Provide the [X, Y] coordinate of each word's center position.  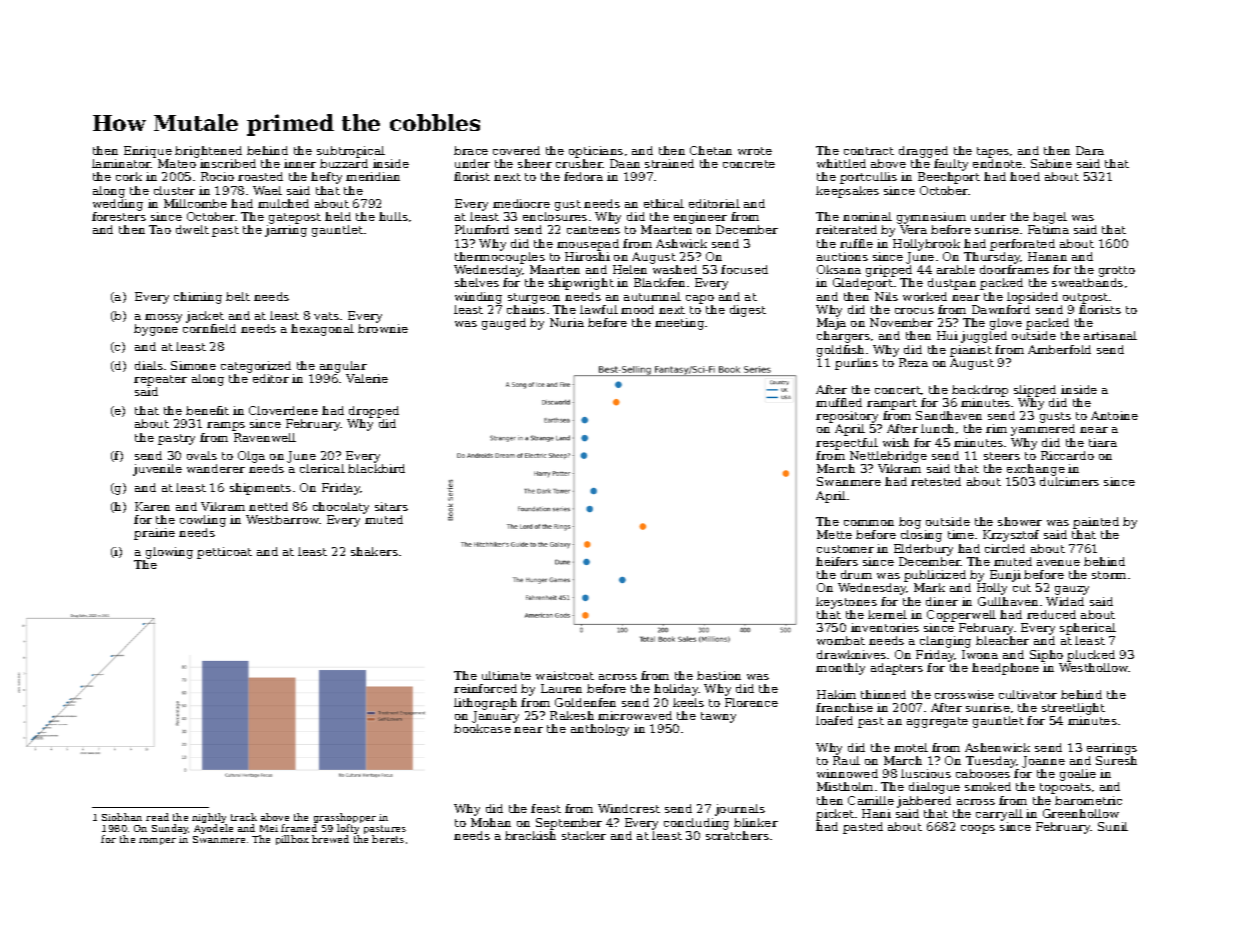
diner [942, 601]
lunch [937, 428]
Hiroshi [587, 256]
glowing [169, 553]
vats [326, 316]
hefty [326, 178]
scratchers [737, 835]
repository [847, 417]
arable [956, 269]
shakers [374, 551]
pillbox [292, 840]
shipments [260, 489]
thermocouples [500, 258]
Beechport [949, 178]
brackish [530, 835]
